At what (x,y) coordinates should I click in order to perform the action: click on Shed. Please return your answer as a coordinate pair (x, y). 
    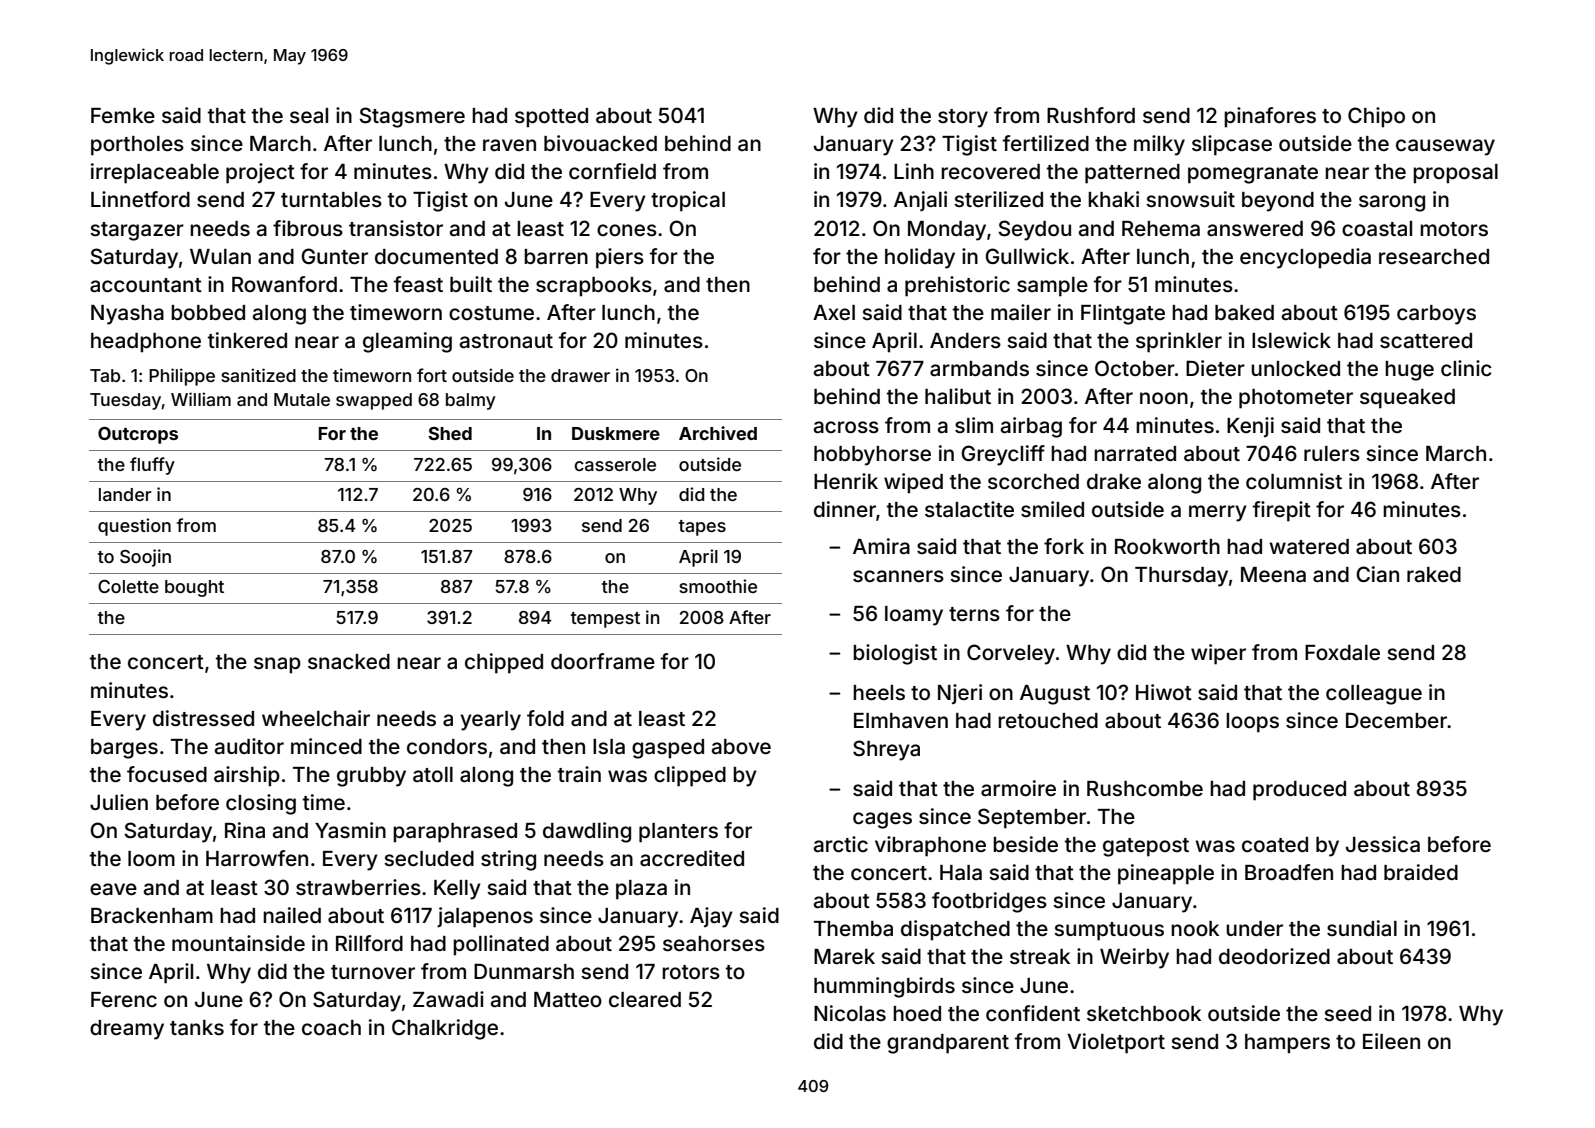
    Looking at the image, I should click on (450, 433).
